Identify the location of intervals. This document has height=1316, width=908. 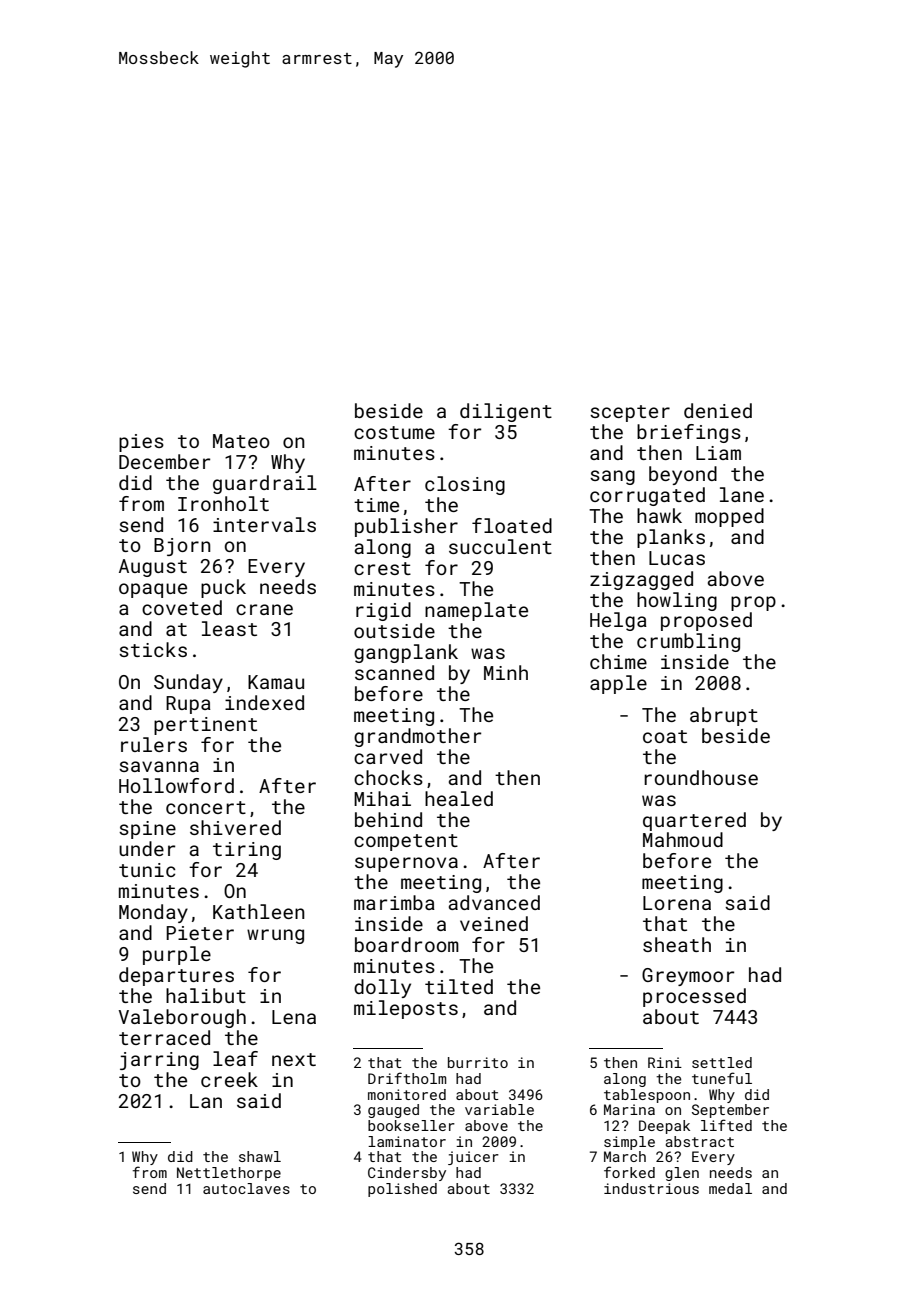
(264, 524).
